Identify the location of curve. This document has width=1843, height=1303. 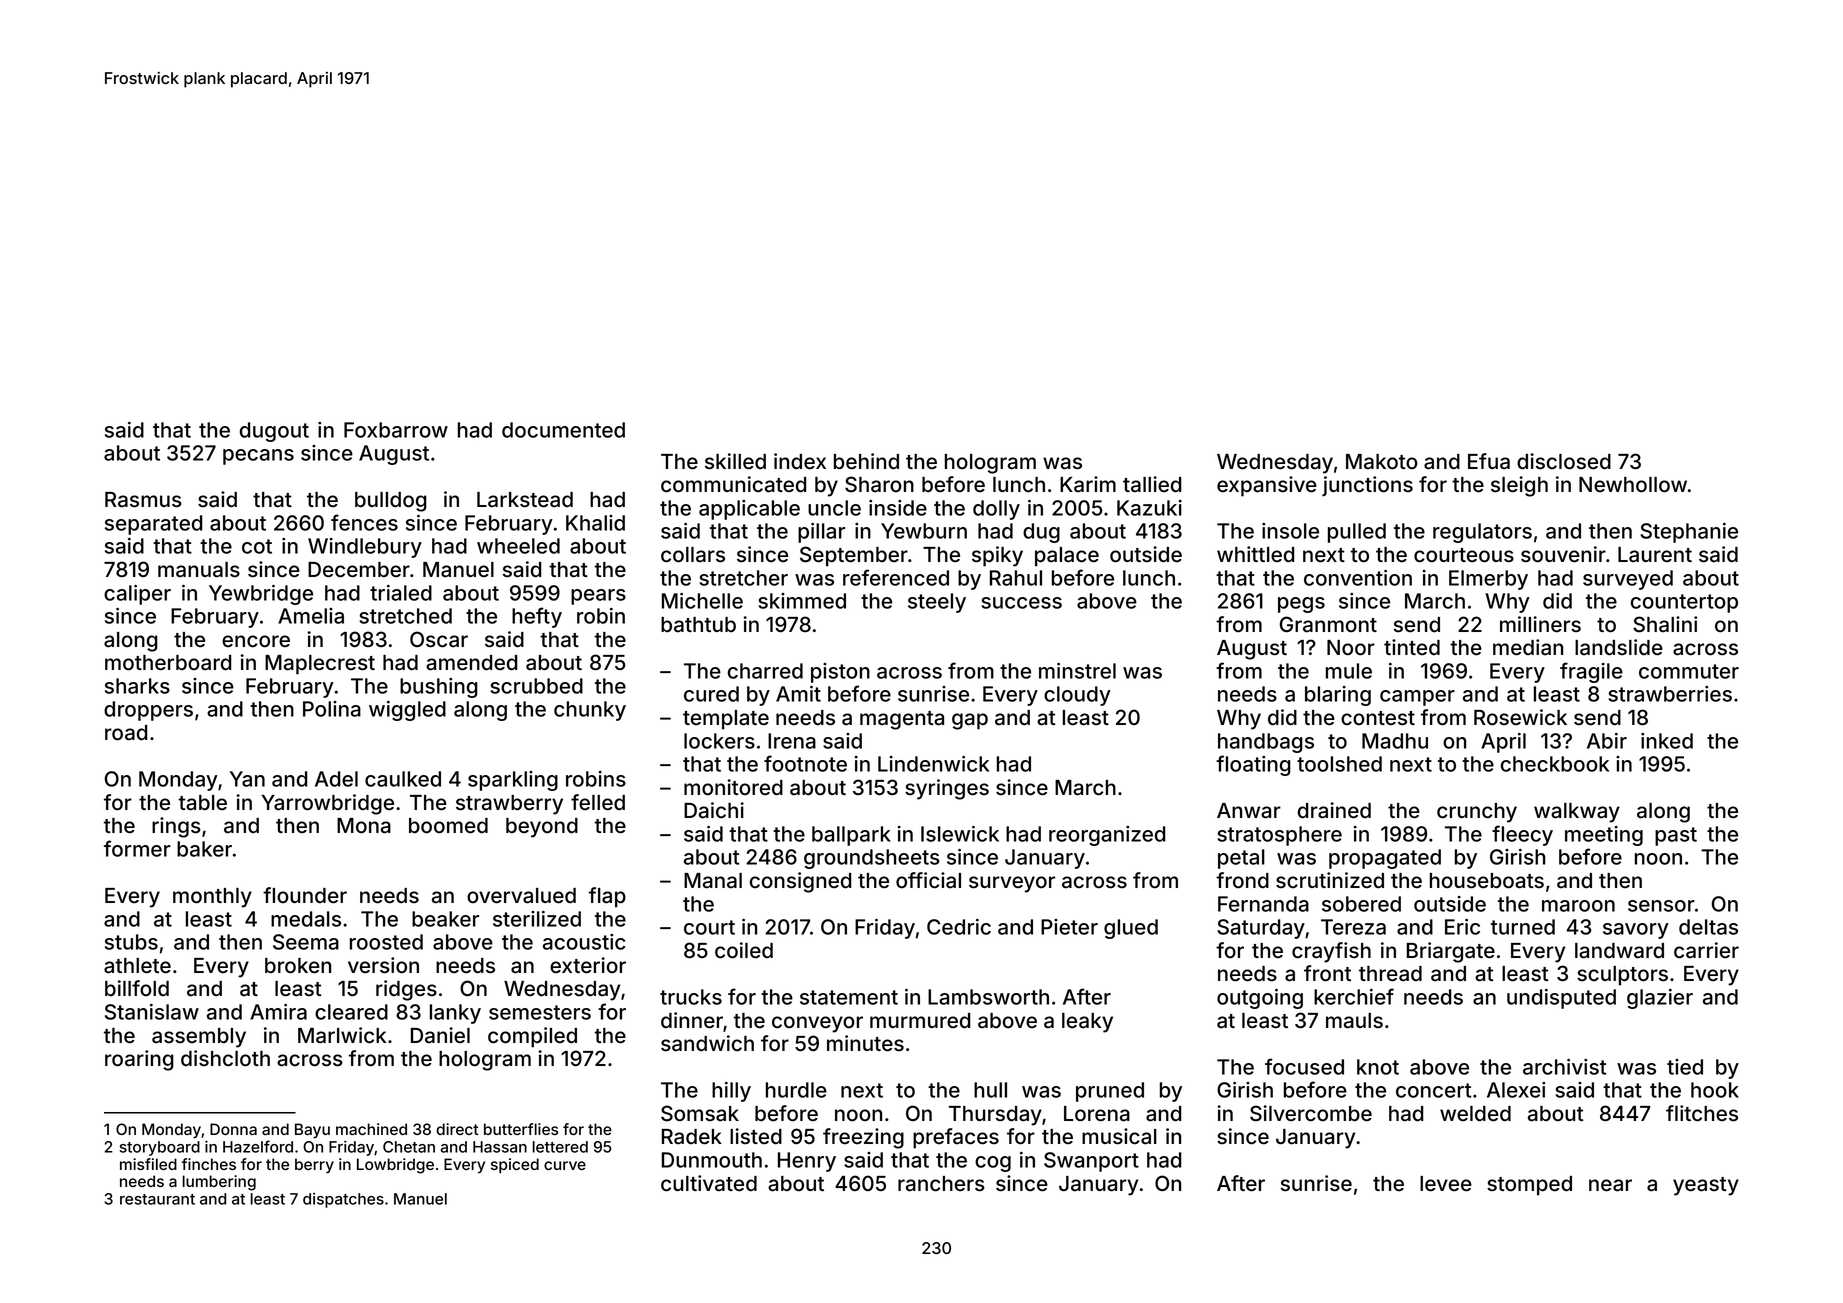
(565, 1165).
